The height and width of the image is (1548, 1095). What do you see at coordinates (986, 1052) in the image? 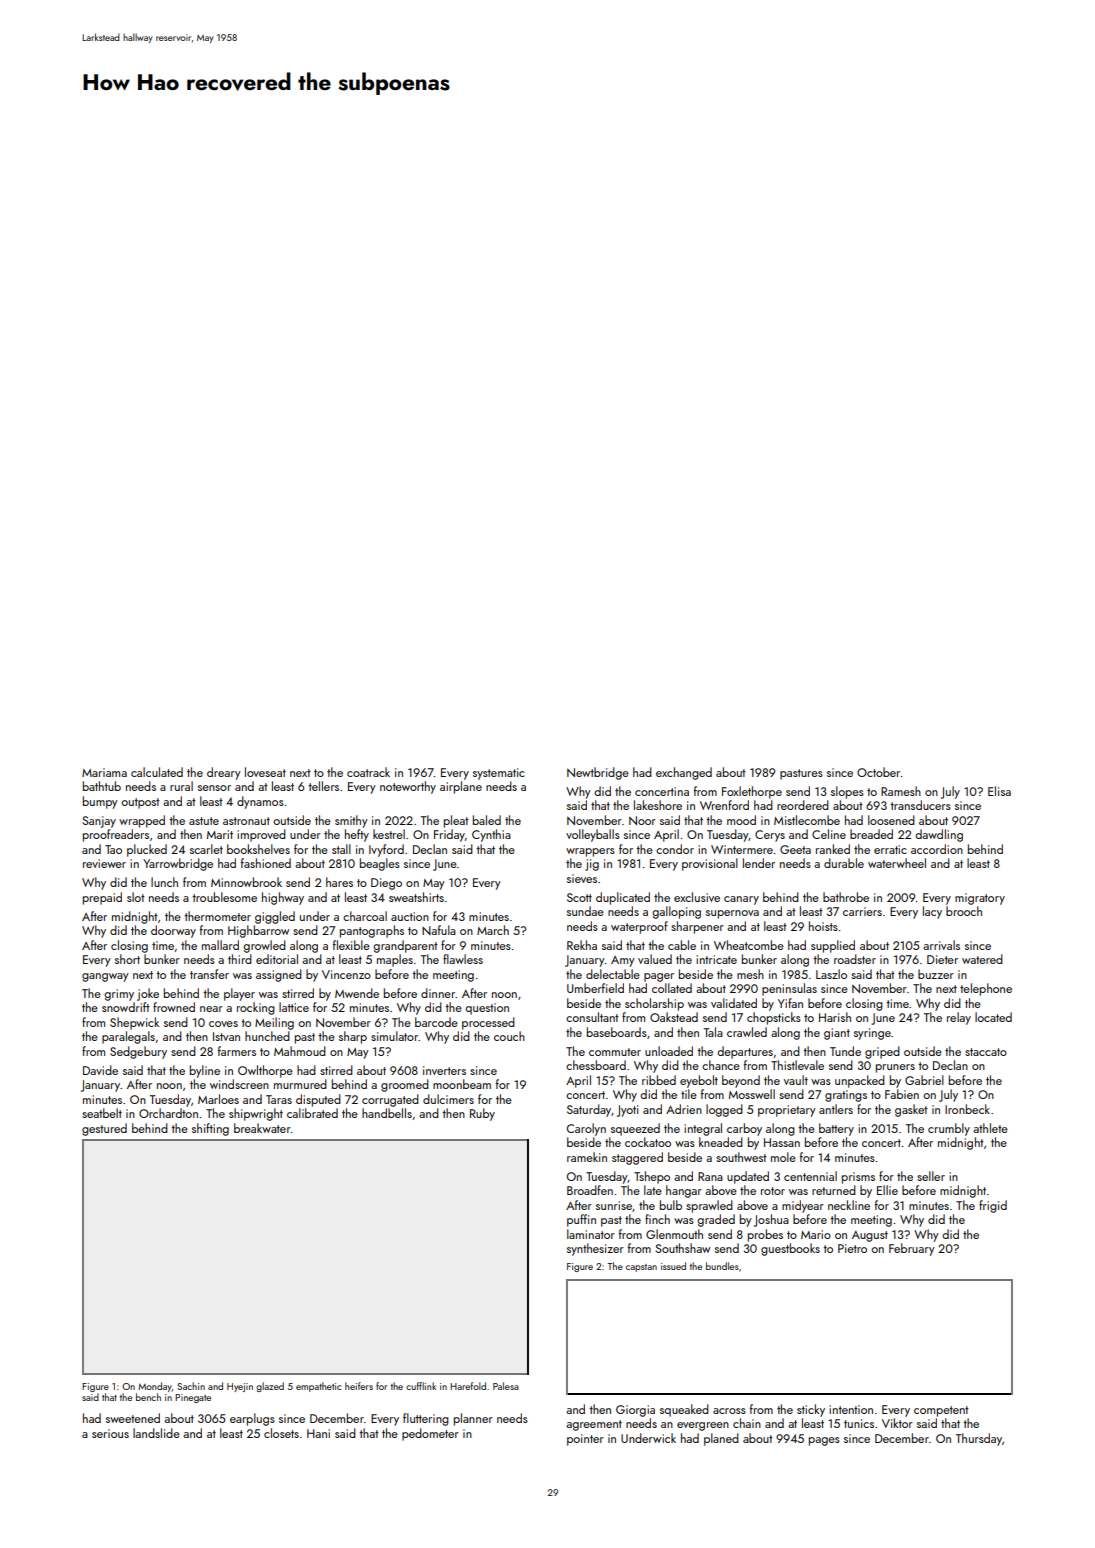
I see `staccato` at bounding box center [986, 1052].
